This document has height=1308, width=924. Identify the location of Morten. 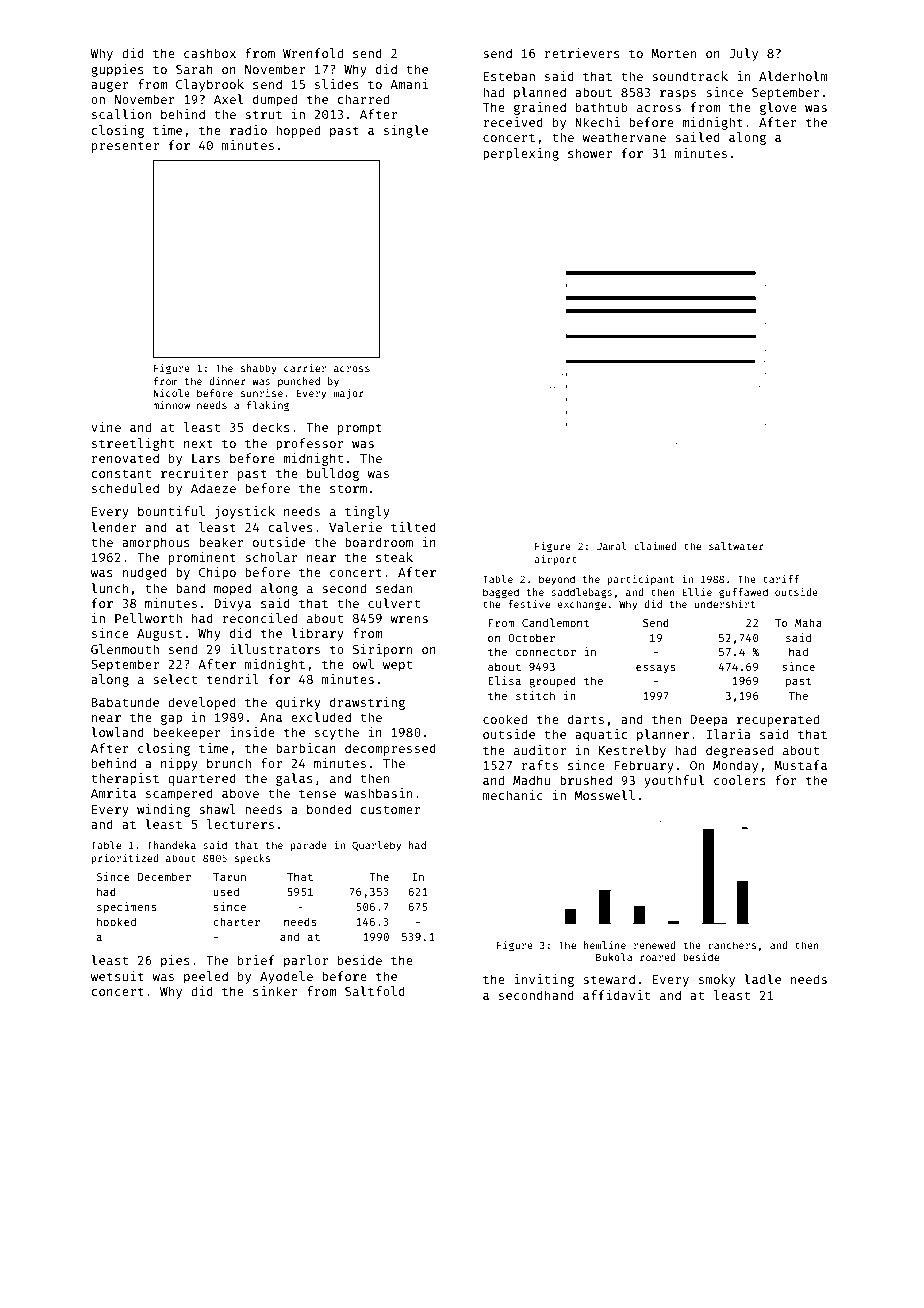
(673, 53).
